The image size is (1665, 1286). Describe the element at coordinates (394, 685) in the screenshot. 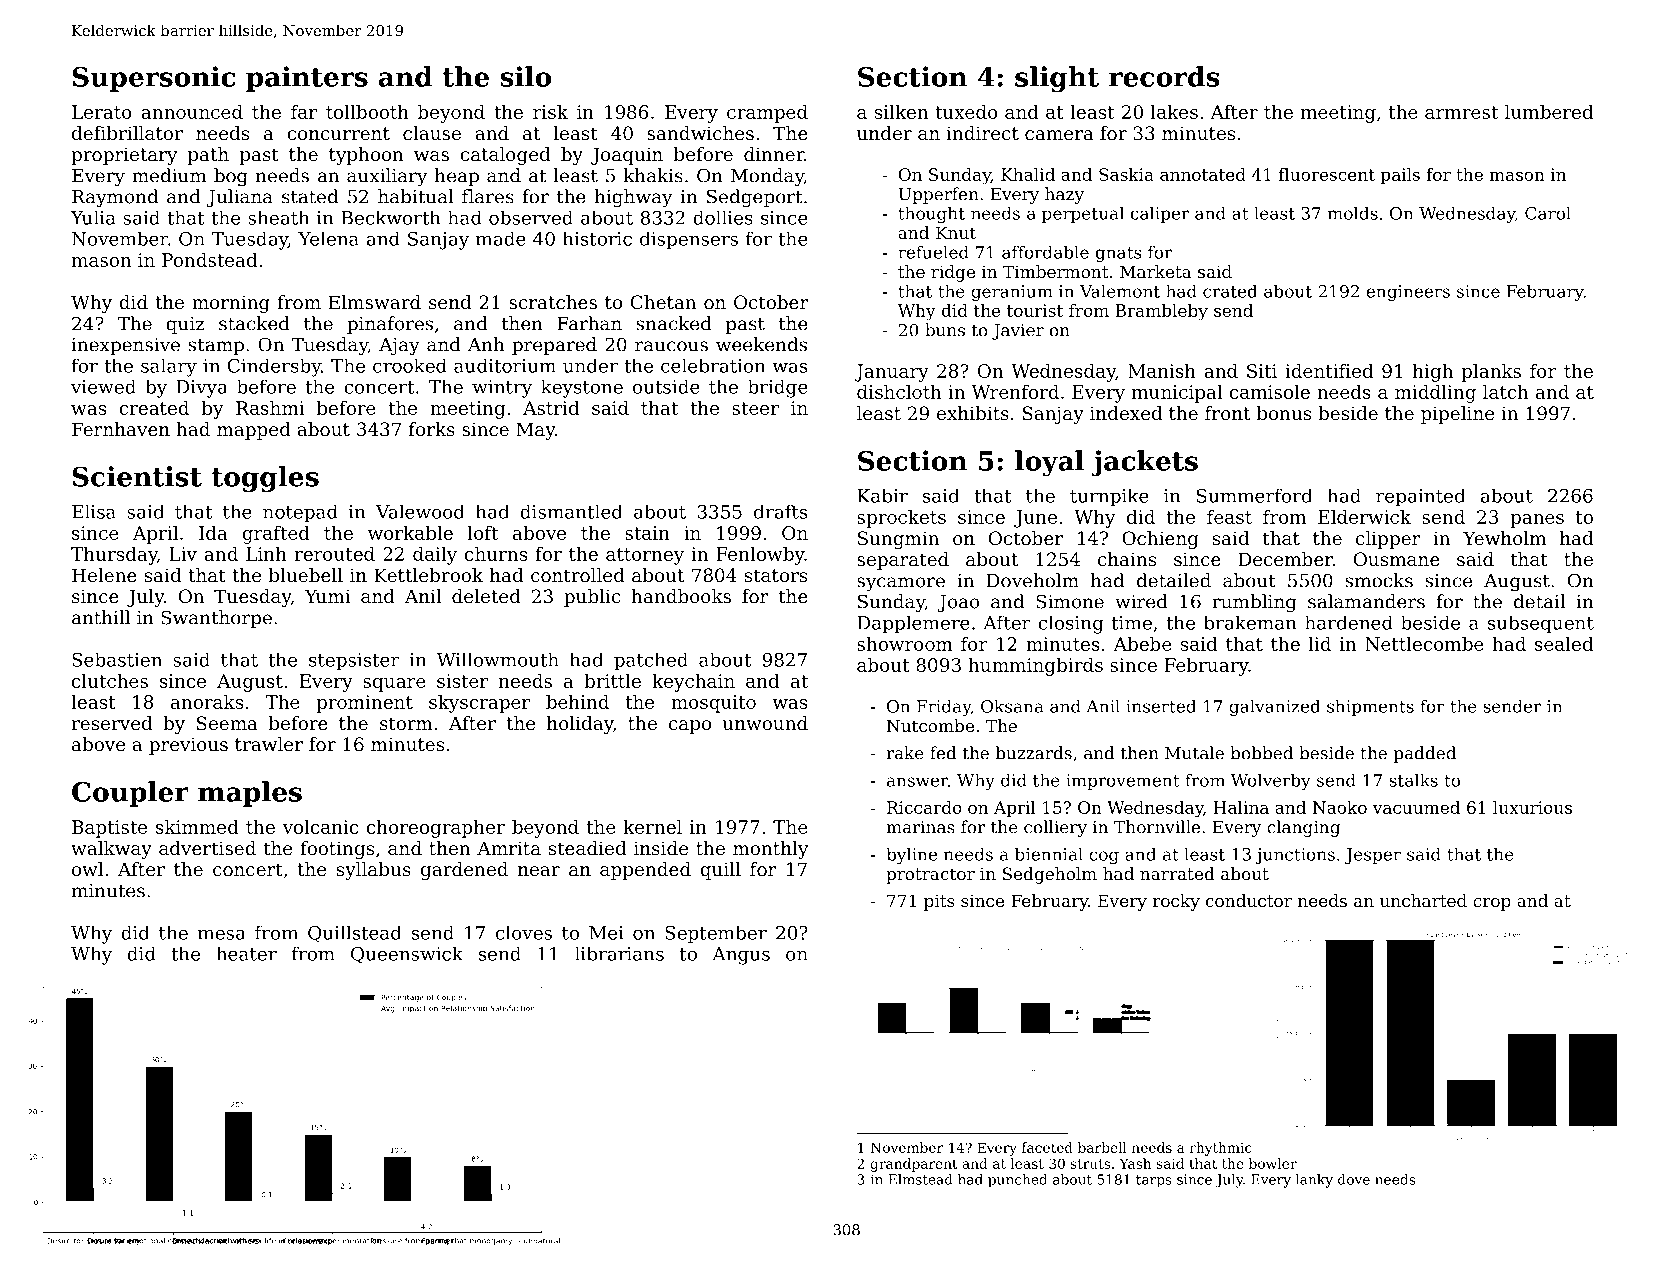

I see `square` at that location.
